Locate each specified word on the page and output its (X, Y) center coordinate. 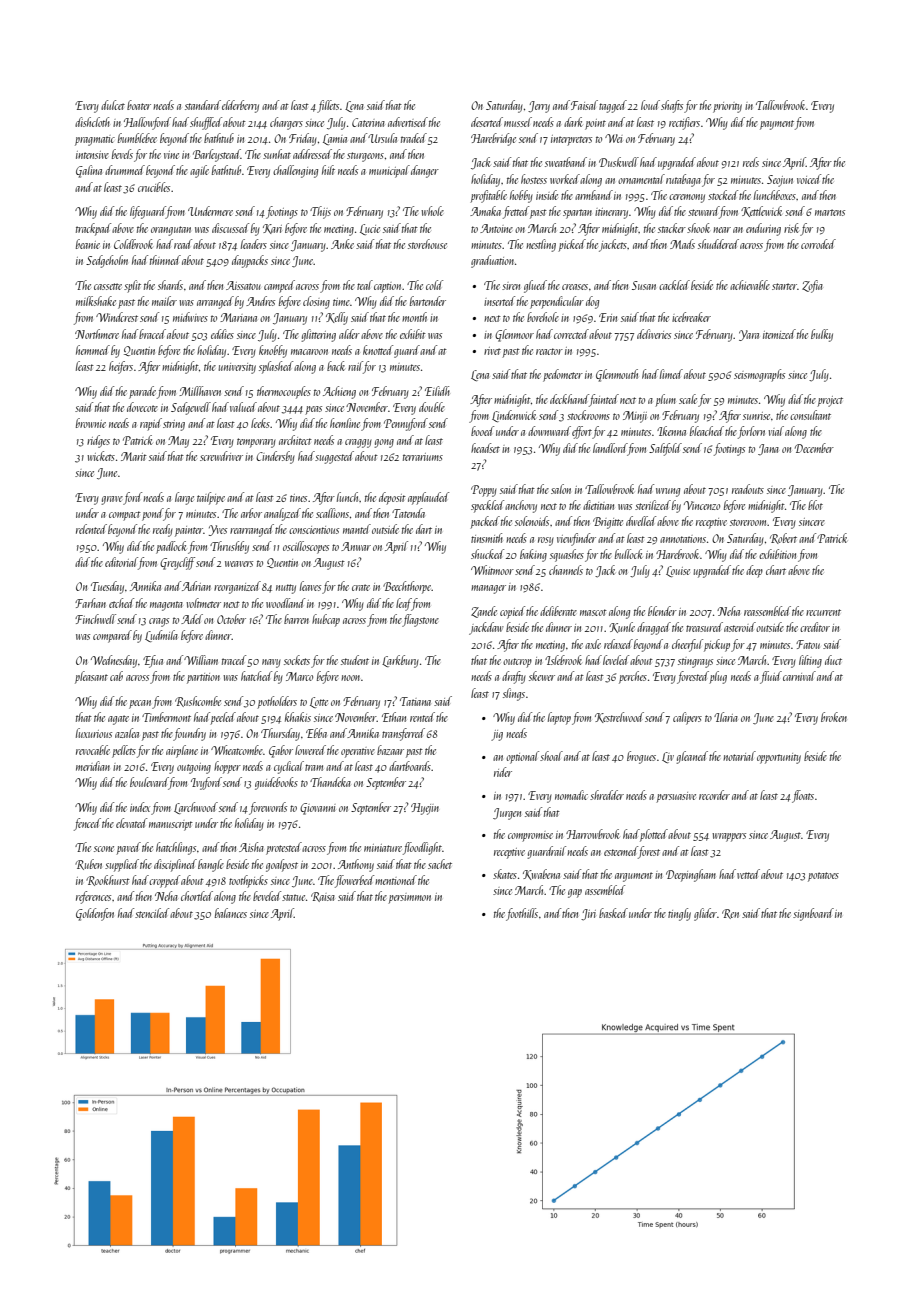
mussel (518, 122)
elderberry (240, 106)
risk (791, 228)
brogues (641, 757)
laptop (559, 718)
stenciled (152, 913)
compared (112, 636)
